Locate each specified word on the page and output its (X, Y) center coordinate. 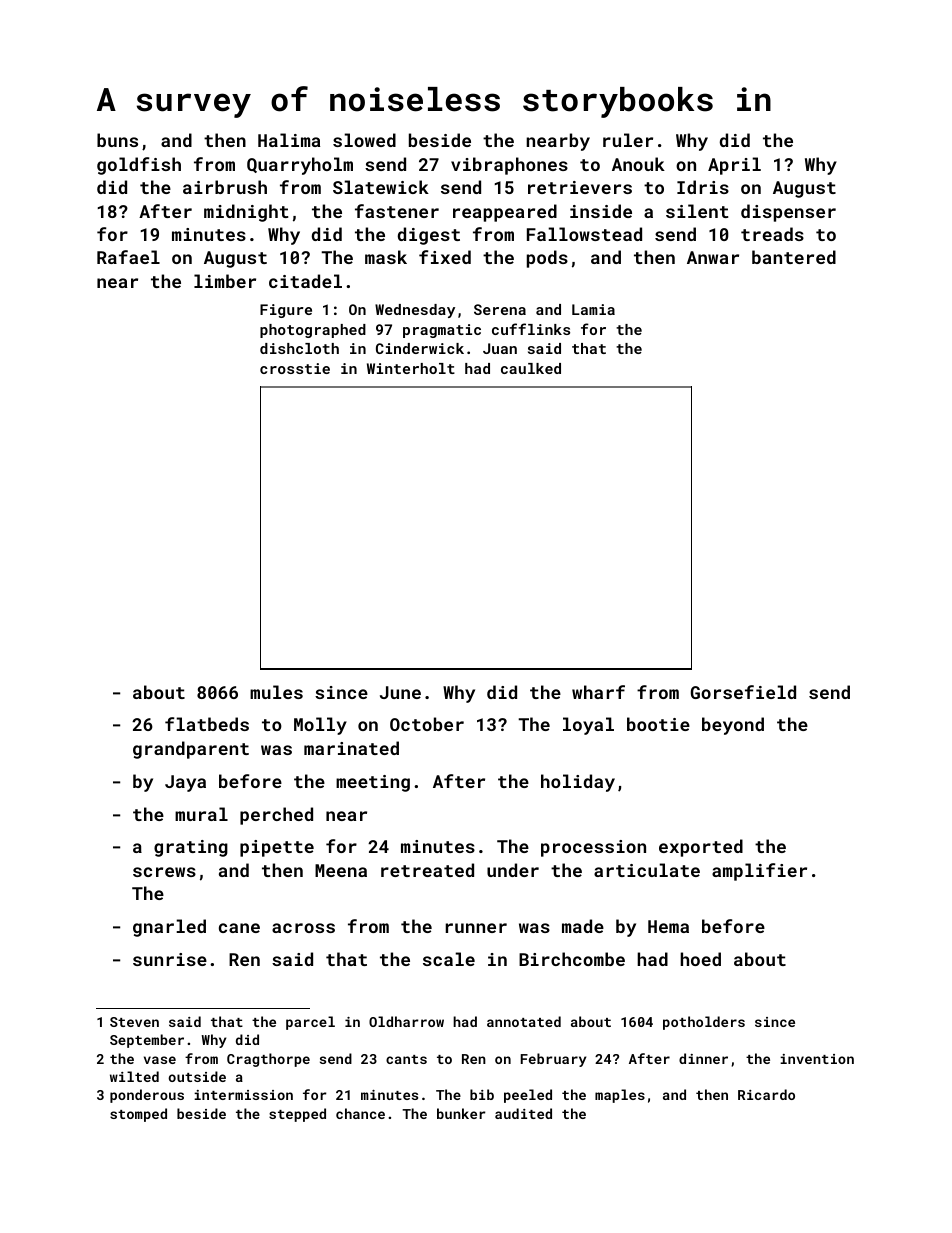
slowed (364, 140)
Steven (134, 1022)
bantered (794, 257)
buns (117, 140)
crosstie (295, 368)
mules (276, 692)
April (734, 166)
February (553, 1060)
